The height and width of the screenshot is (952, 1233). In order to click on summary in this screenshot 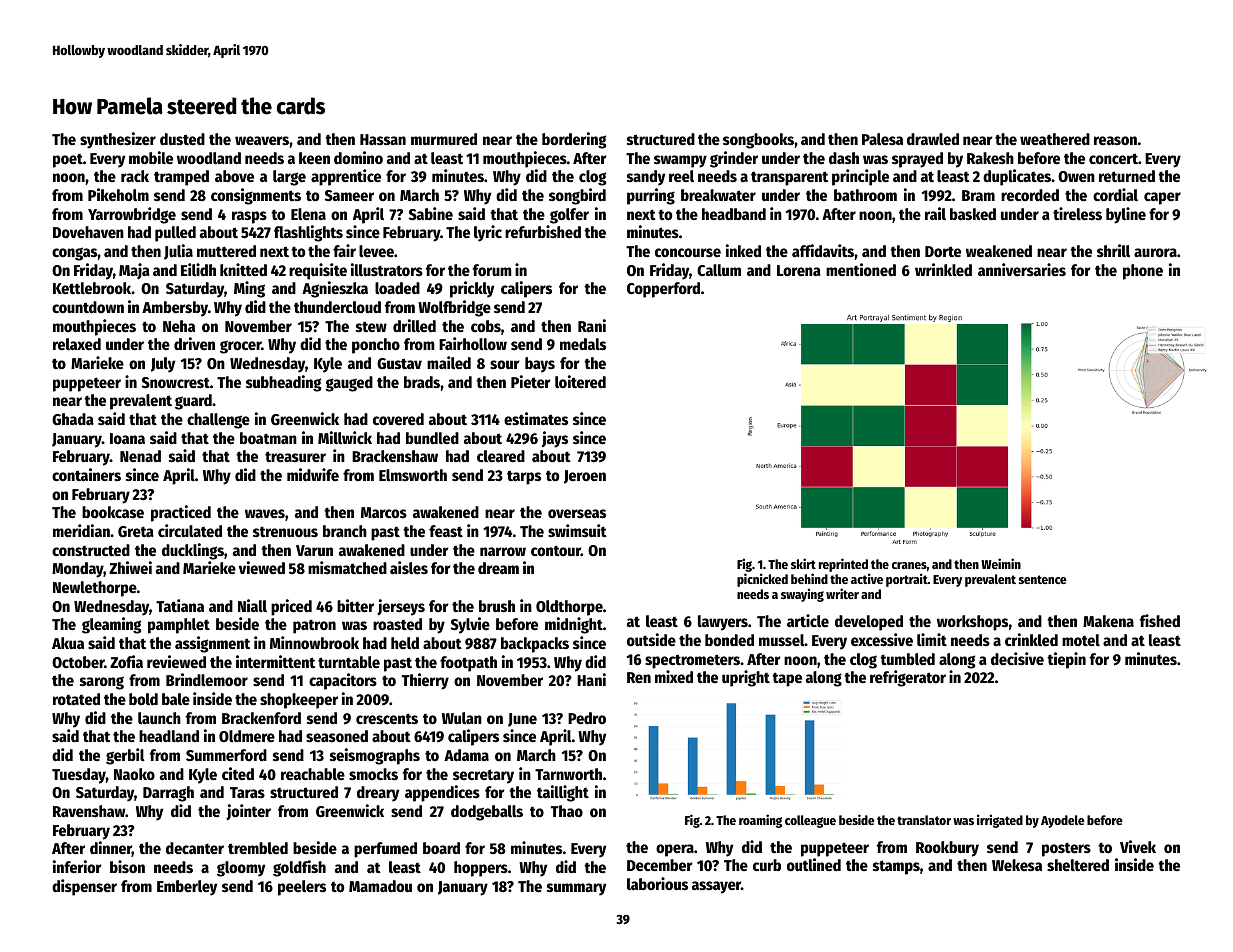, I will do `click(576, 889)`.
